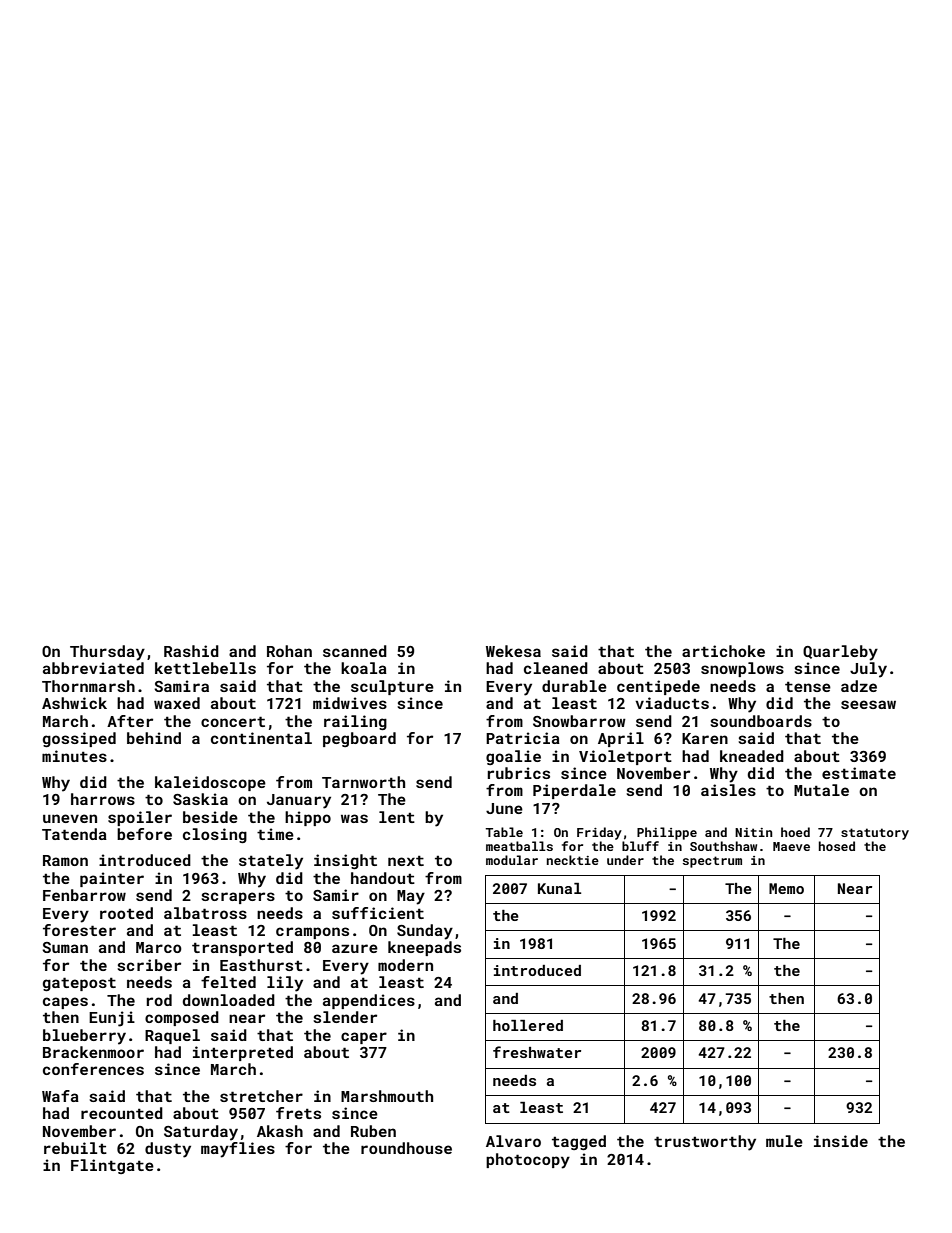  Describe the element at coordinates (786, 888) in the screenshot. I see `Memo` at that location.
